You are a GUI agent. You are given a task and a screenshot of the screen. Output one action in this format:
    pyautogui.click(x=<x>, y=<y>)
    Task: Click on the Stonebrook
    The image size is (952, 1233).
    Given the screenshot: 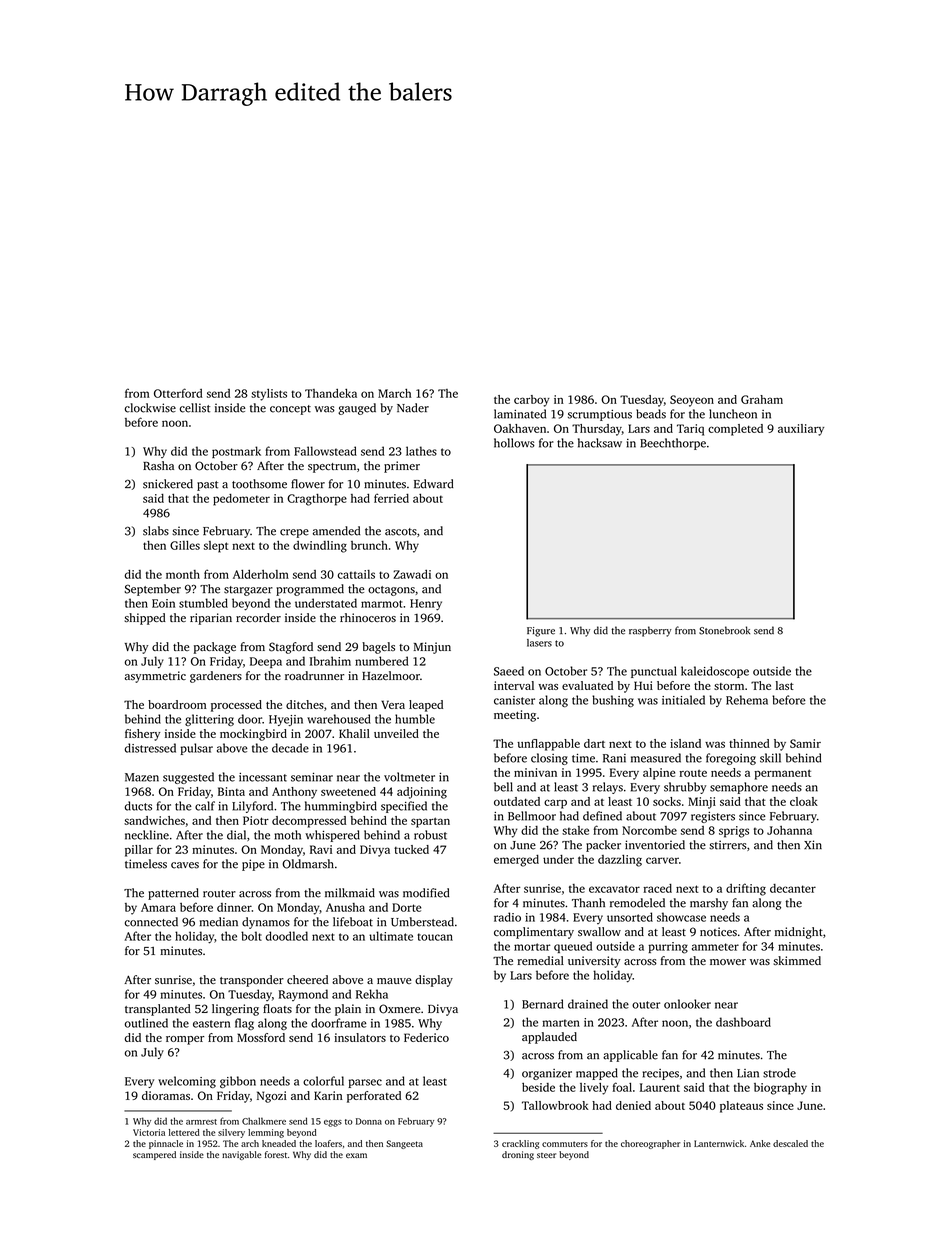 What is the action you would take?
    pyautogui.click(x=724, y=630)
